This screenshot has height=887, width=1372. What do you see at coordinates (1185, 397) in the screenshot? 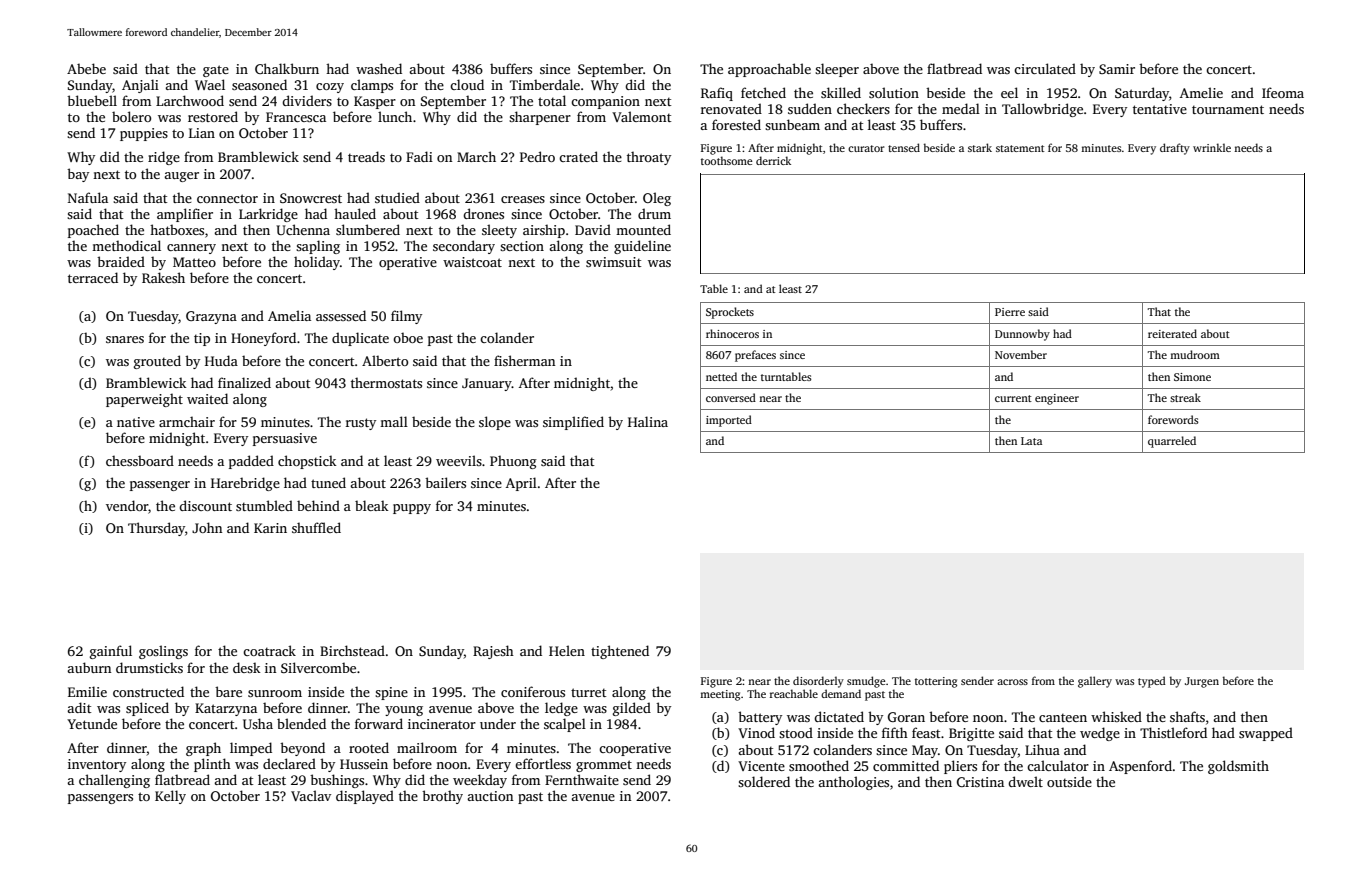
I see `streak` at bounding box center [1185, 397].
